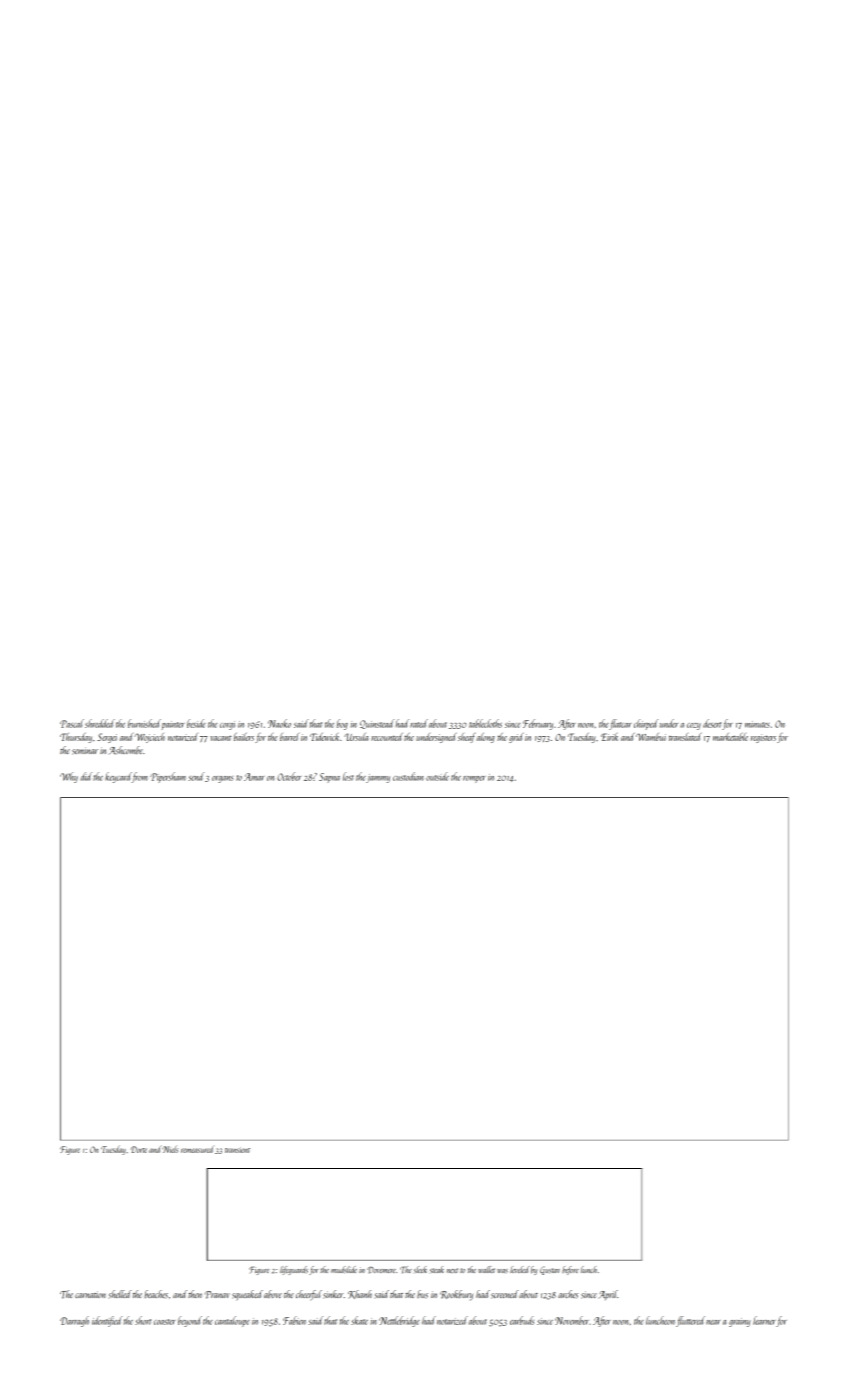  Describe the element at coordinates (437, 1269) in the image. I see `steak` at that location.
